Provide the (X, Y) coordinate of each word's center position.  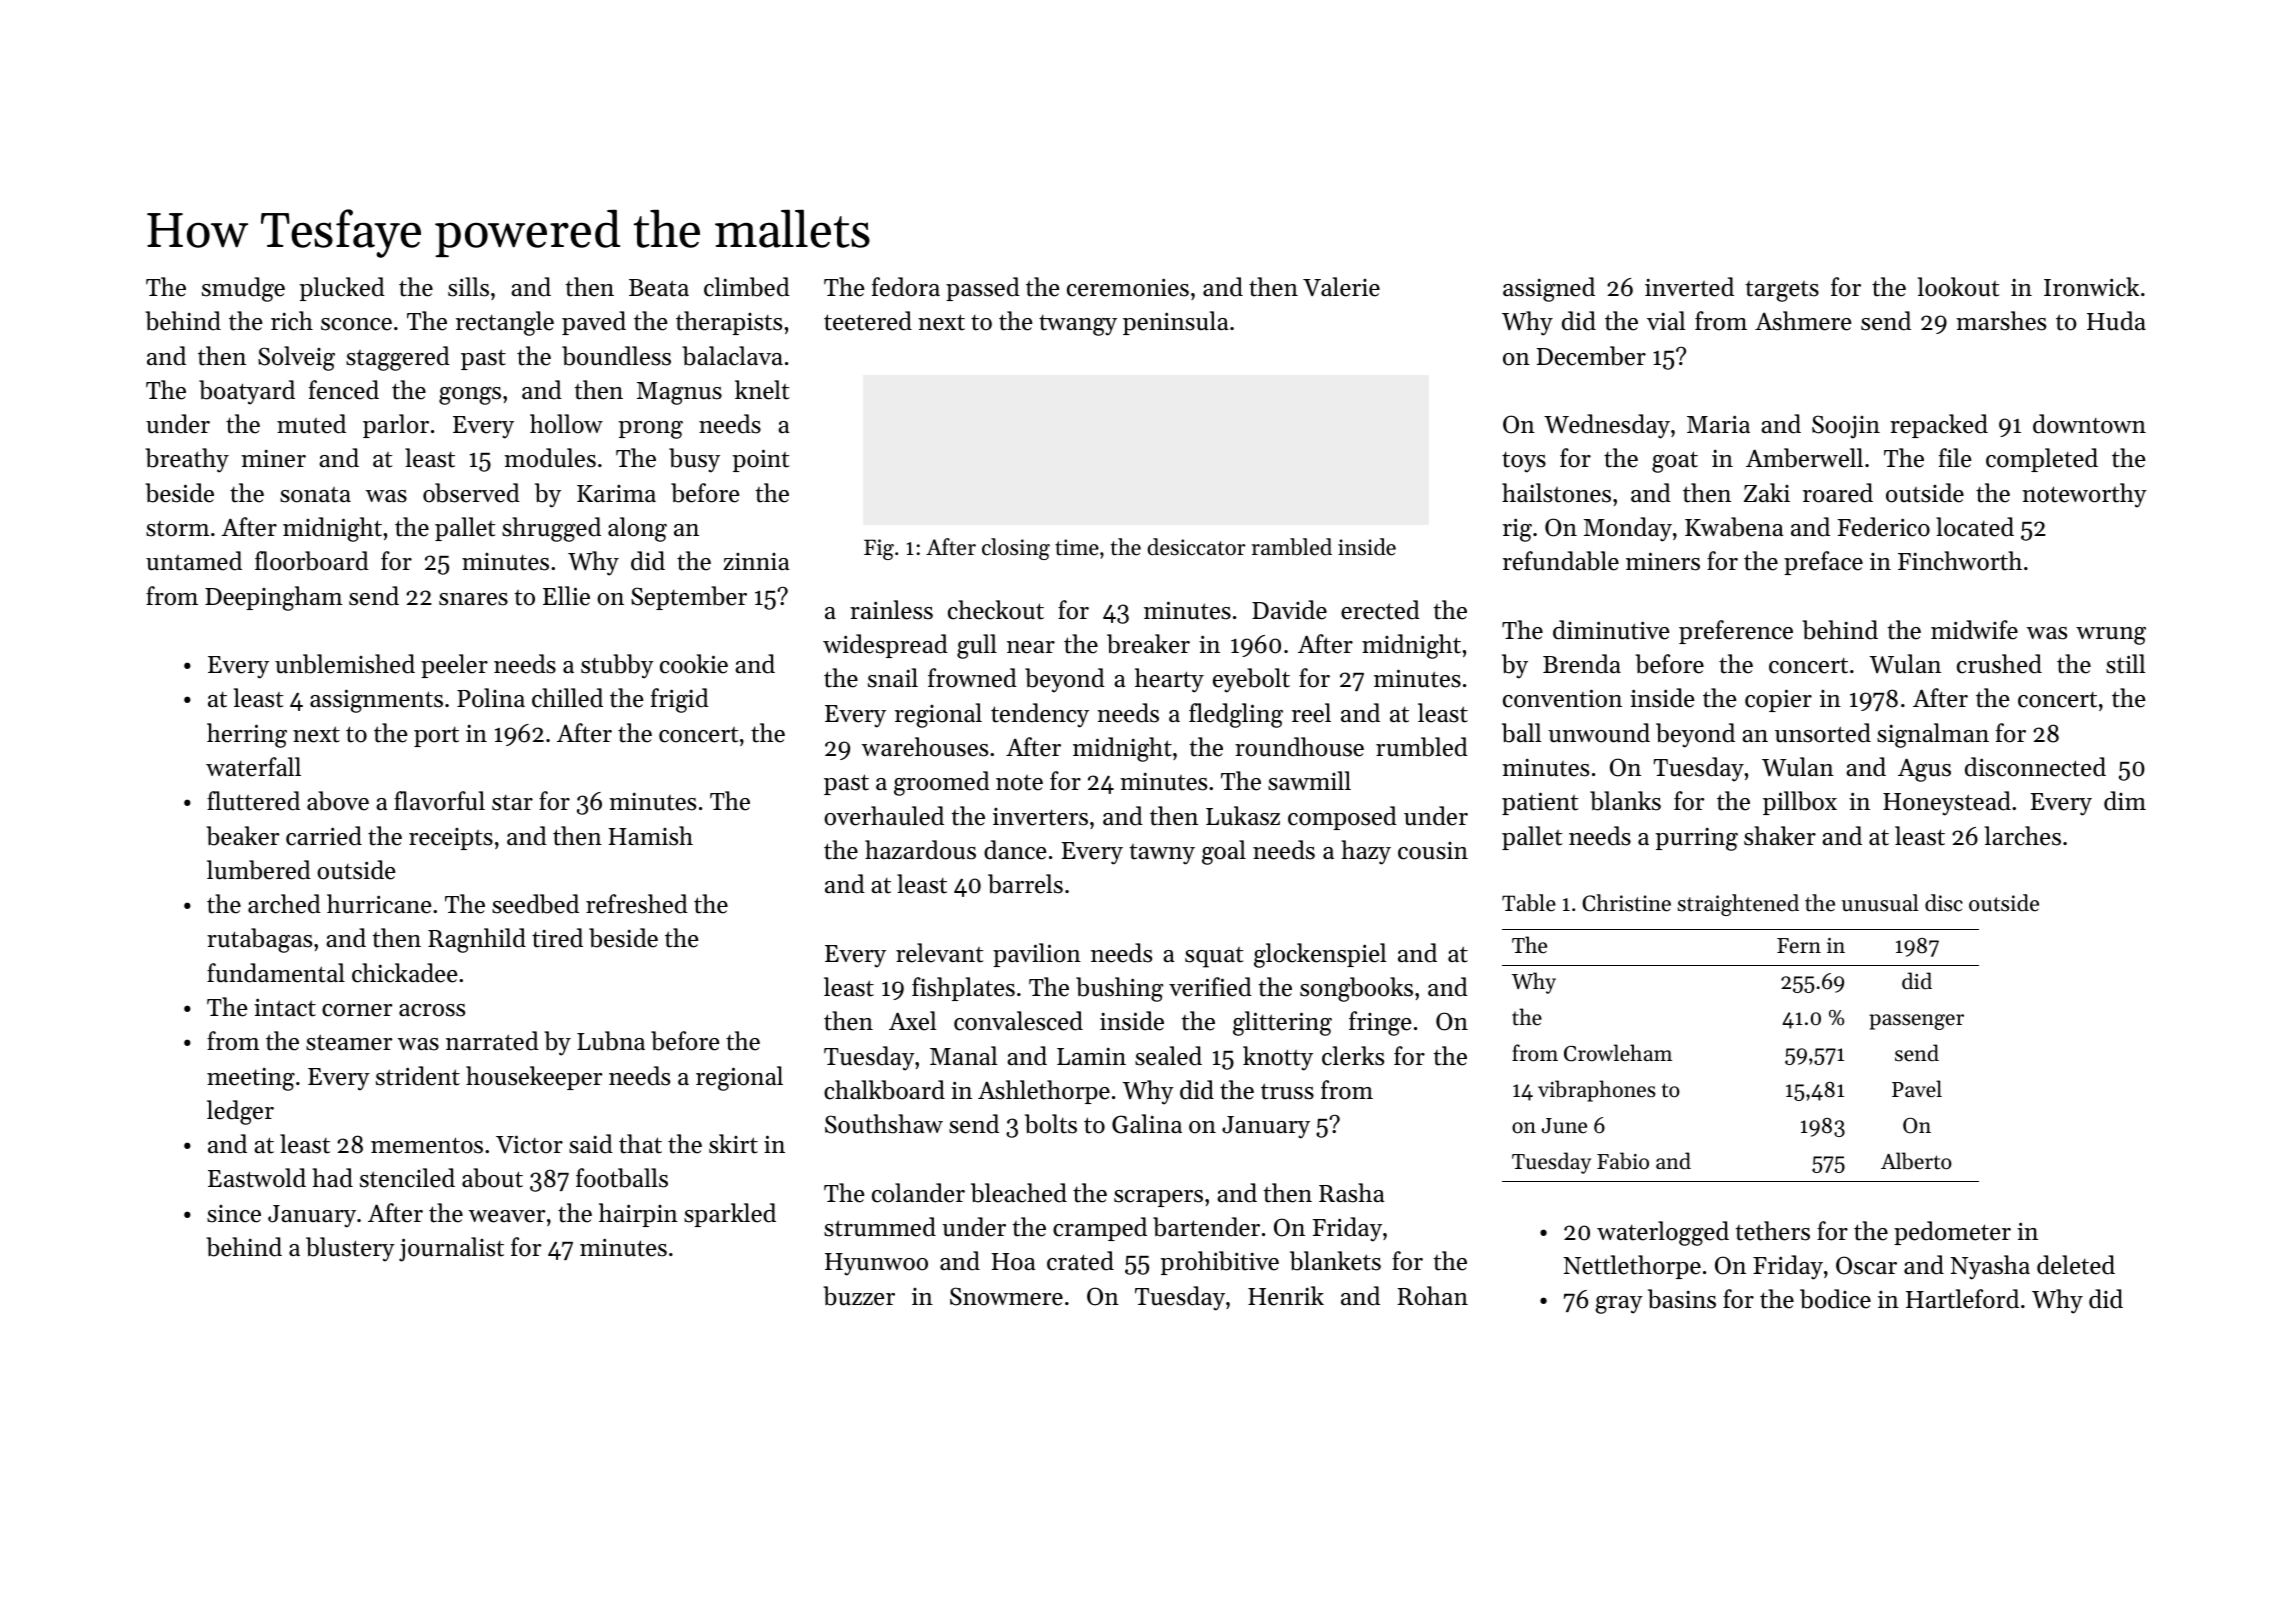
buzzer (859, 1296)
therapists (729, 323)
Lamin (1091, 1056)
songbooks (1356, 989)
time (1077, 547)
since (234, 1214)
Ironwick (2091, 287)
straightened (1738, 905)
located (1975, 527)
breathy (187, 460)
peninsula (1175, 323)
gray (1619, 1305)
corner (357, 1010)
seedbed (535, 904)
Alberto (1916, 1161)
